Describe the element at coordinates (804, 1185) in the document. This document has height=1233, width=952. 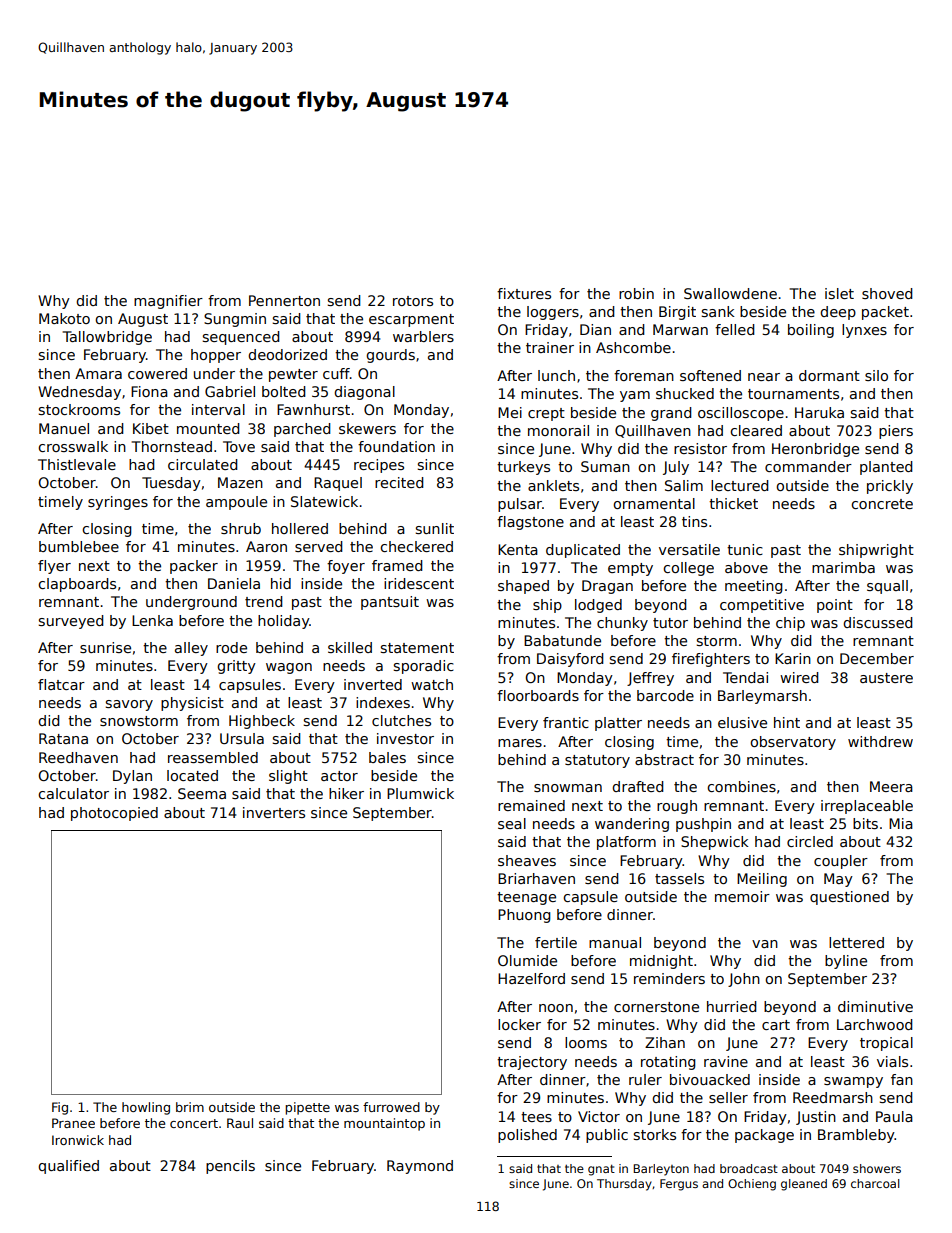
I see `gleaned` at that location.
